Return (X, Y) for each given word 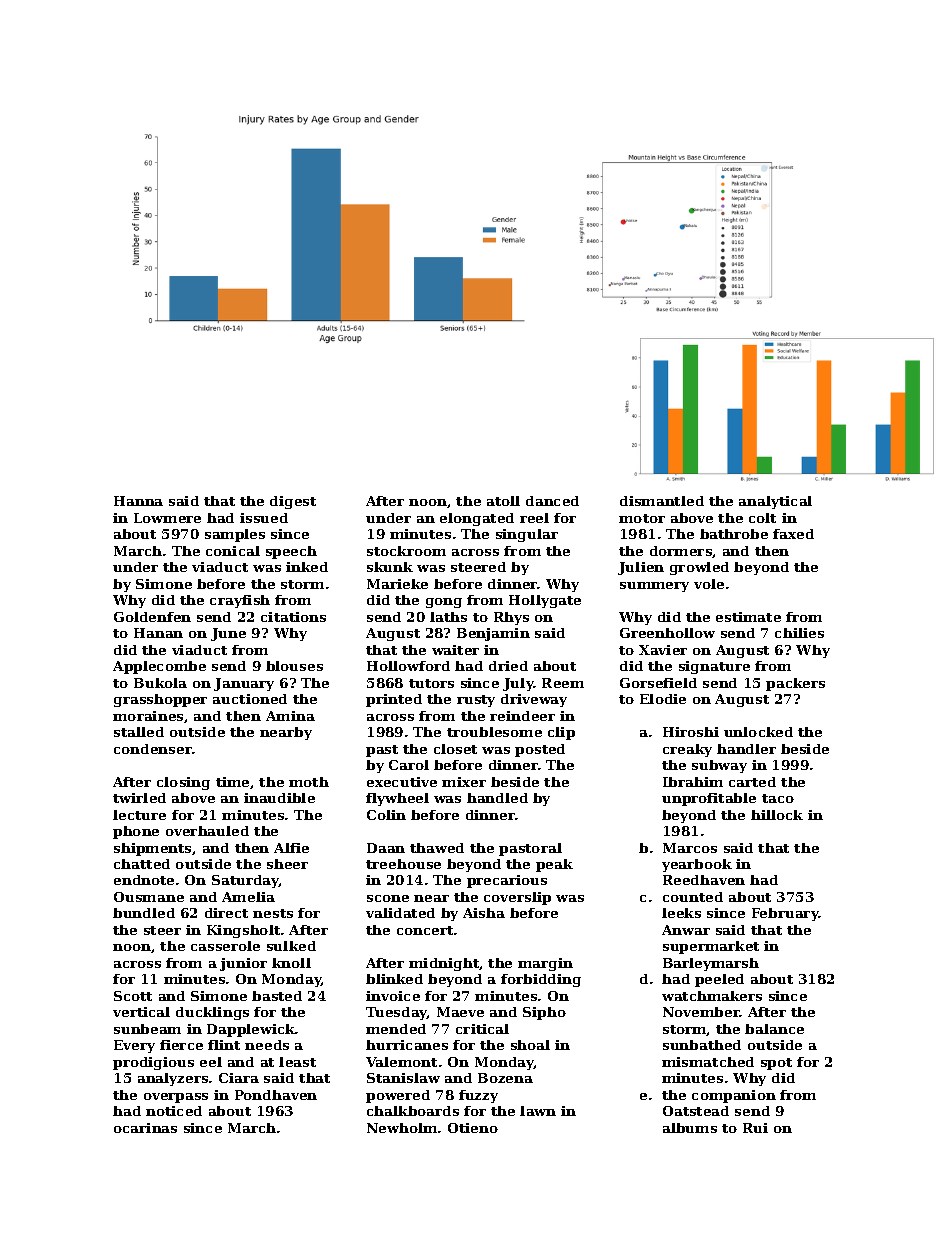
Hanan (158, 633)
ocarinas (145, 1128)
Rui (755, 1128)
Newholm (402, 1128)
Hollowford (408, 666)
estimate (748, 617)
